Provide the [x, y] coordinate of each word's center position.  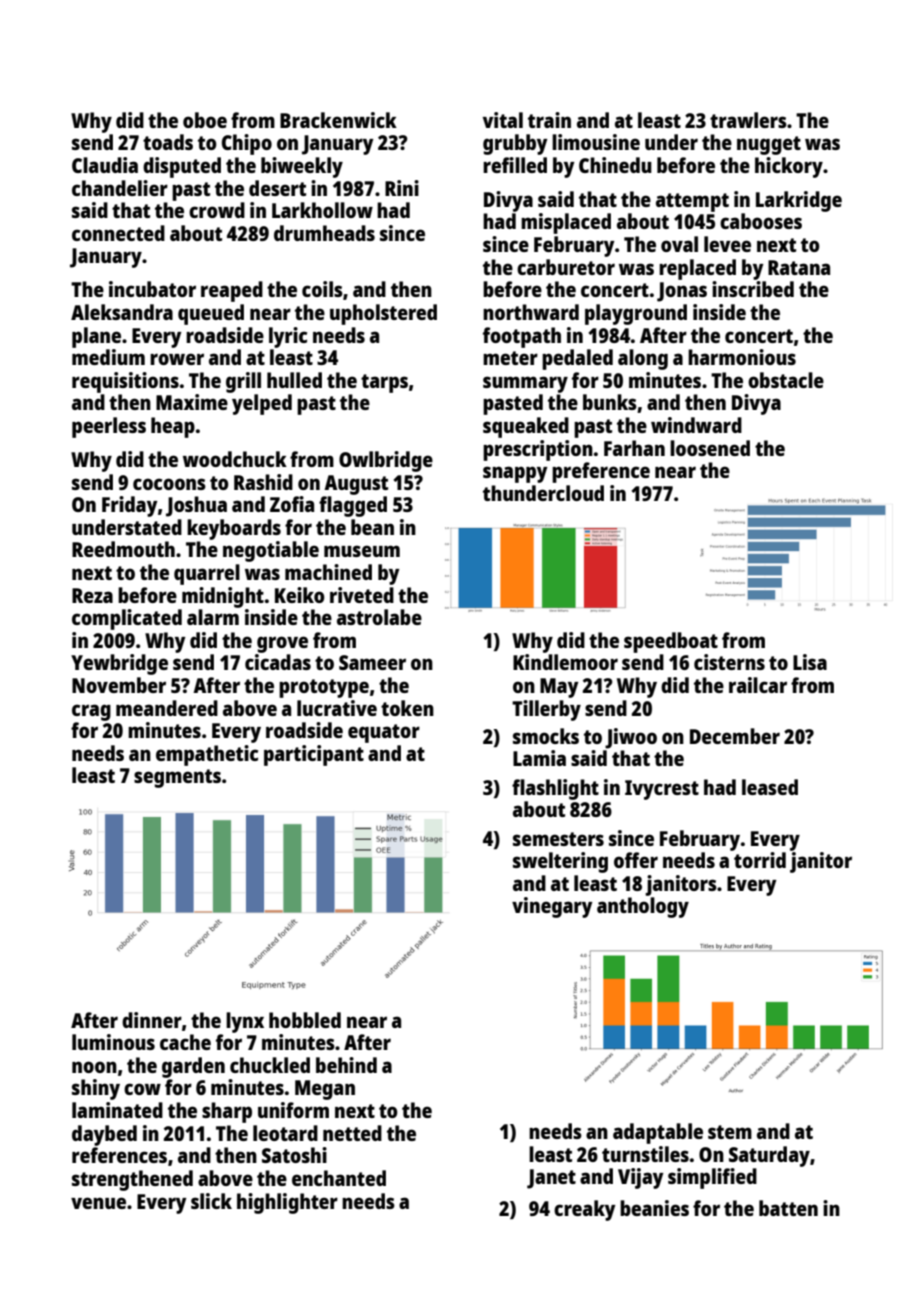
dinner [152, 1020]
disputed [182, 167]
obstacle [786, 380]
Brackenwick [338, 120]
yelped [262, 404]
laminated [117, 1110]
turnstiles [645, 1154]
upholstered [383, 314]
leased [770, 787]
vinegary [552, 907]
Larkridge [799, 201]
